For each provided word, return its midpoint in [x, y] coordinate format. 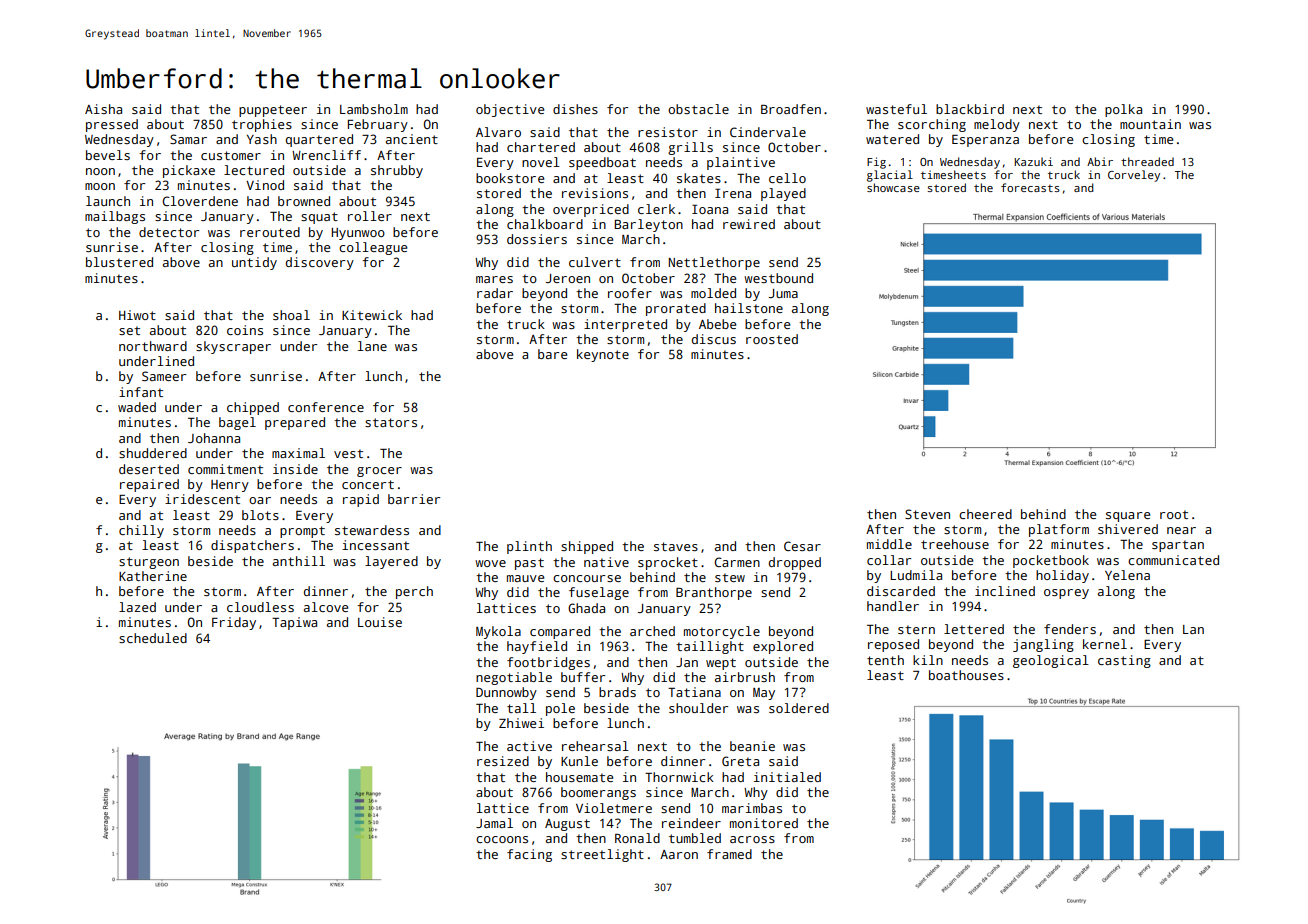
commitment [225, 469]
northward [153, 346]
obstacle [698, 109]
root [1174, 514]
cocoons [502, 839]
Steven [927, 514]
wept [721, 664]
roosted [772, 339]
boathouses [966, 675]
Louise [380, 622]
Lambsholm [374, 109]
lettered [974, 629]
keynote [603, 355]
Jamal [494, 823]
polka [1123, 110]
